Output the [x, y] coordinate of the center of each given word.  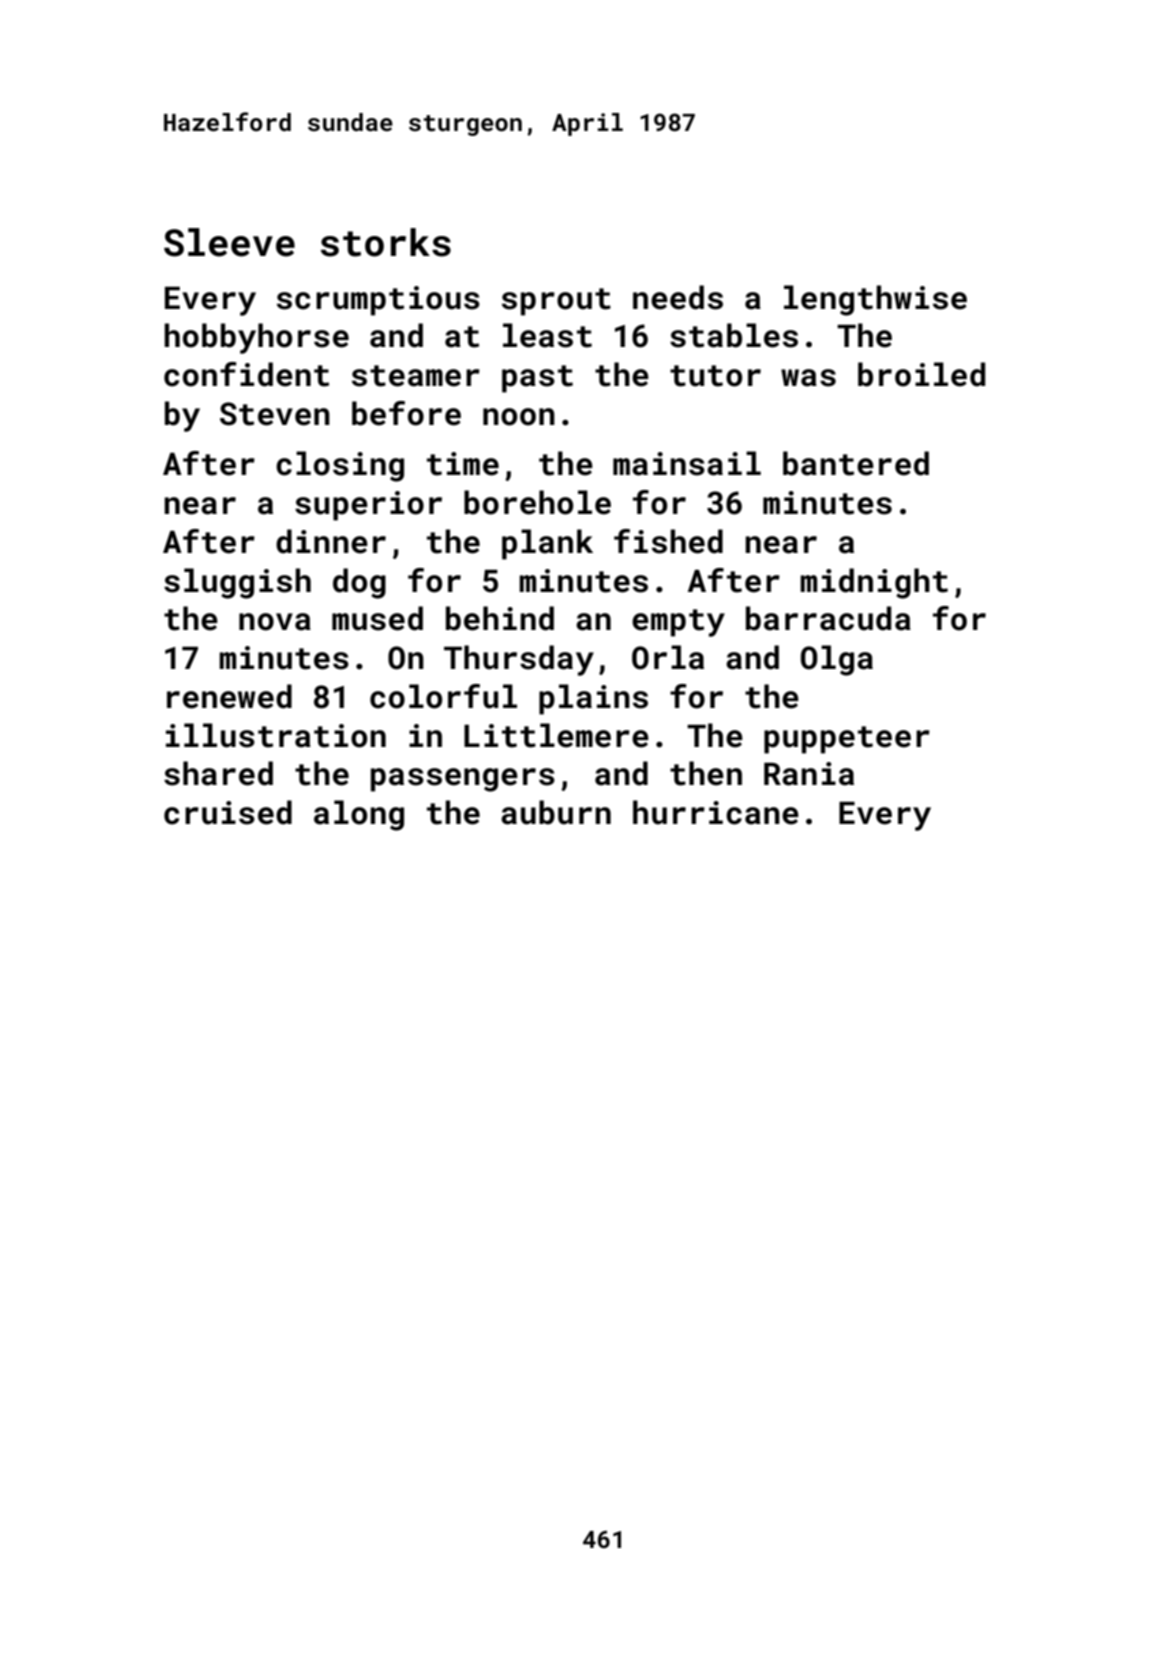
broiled [921, 374]
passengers [463, 780]
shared [218, 773]
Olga [837, 660]
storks [386, 242]
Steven [275, 414]
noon [519, 417]
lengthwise [875, 300]
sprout [556, 302]
